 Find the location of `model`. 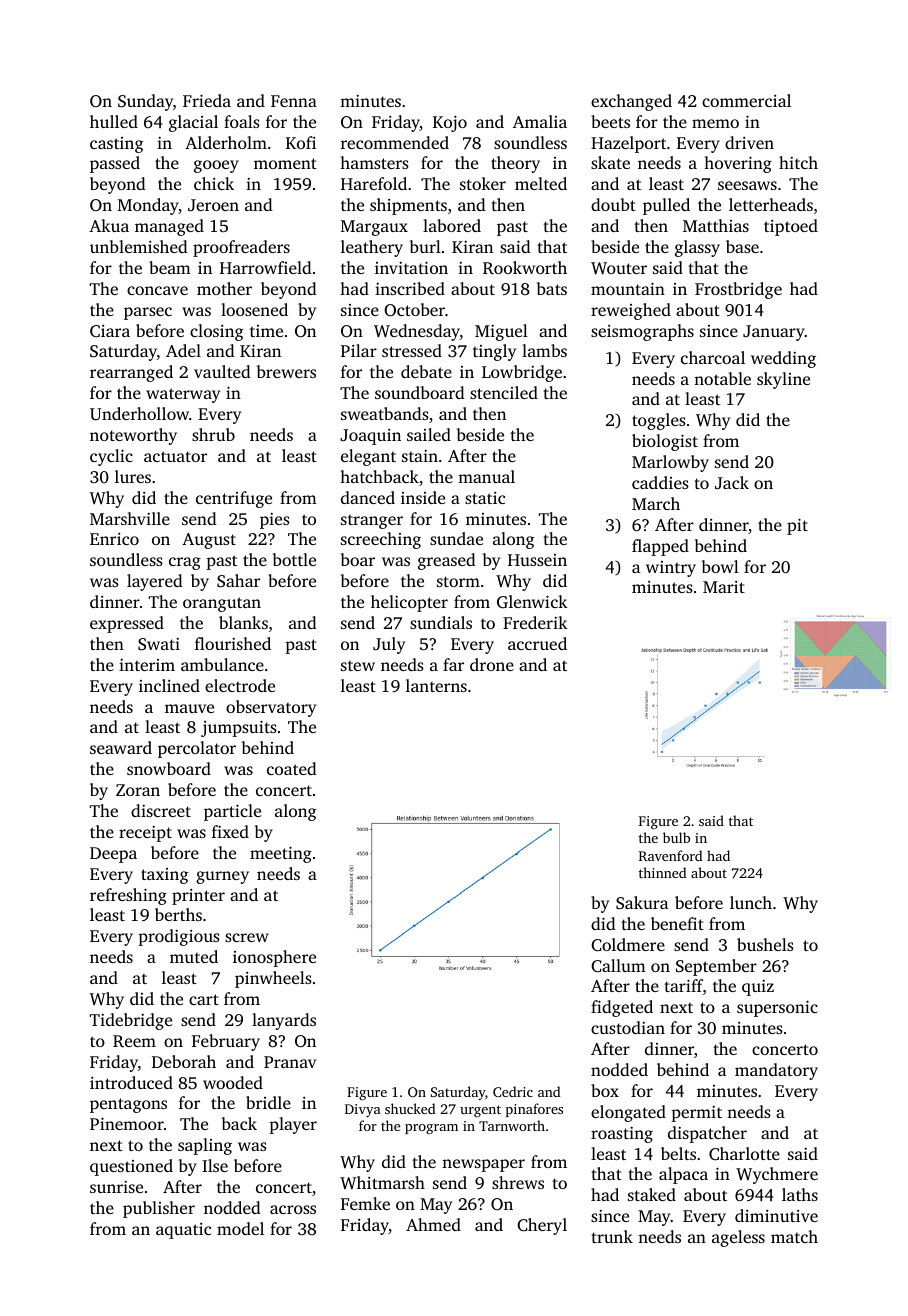

model is located at coordinates (240, 1228).
